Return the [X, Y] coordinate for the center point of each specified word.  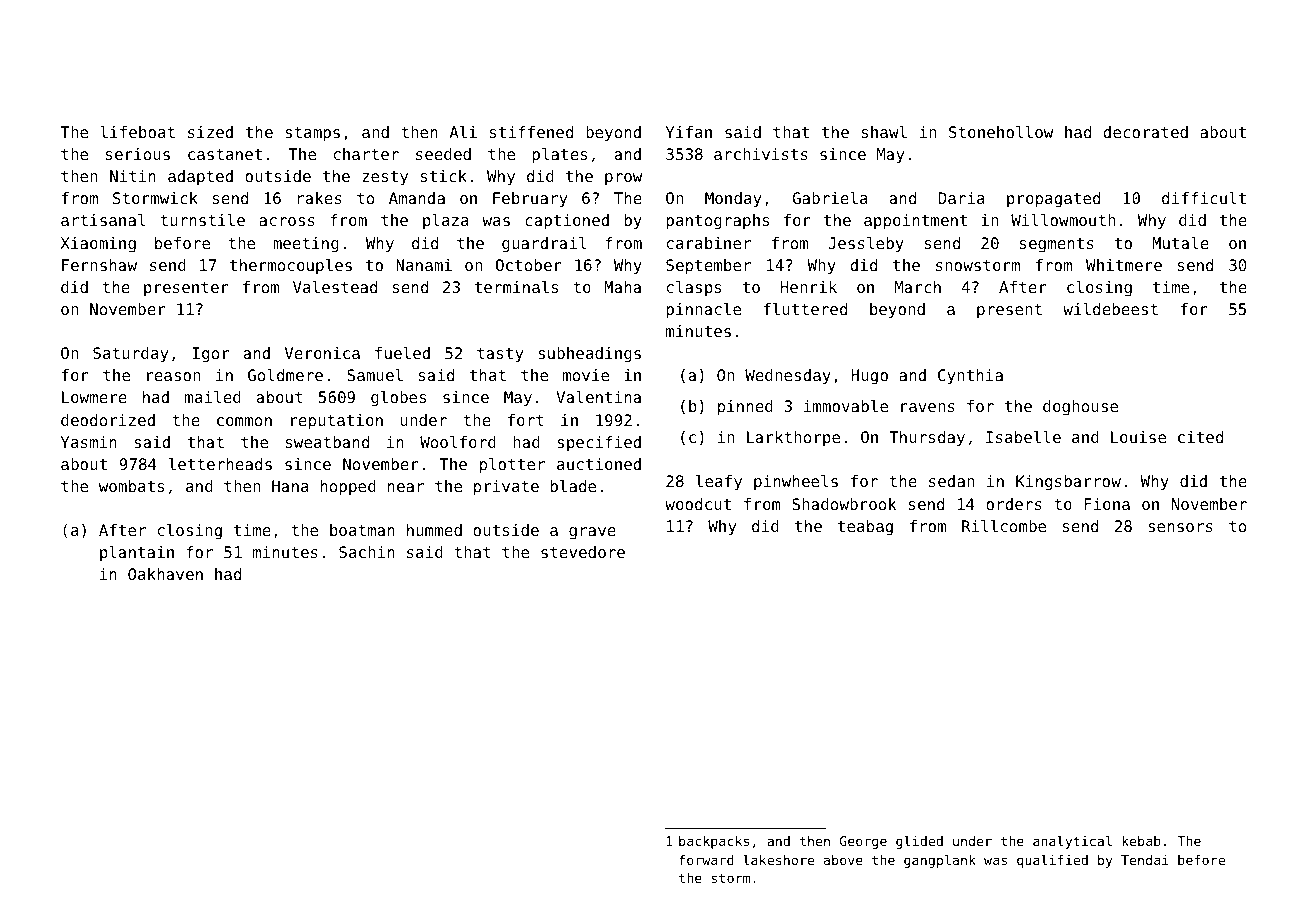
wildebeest [1110, 309]
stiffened [531, 132]
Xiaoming [98, 245]
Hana [290, 486]
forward [706, 860]
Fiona [1107, 504]
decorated [1145, 132]
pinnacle [703, 311]
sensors [1180, 527]
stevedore [583, 552]
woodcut [698, 504]
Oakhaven [165, 574]
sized [210, 132]
